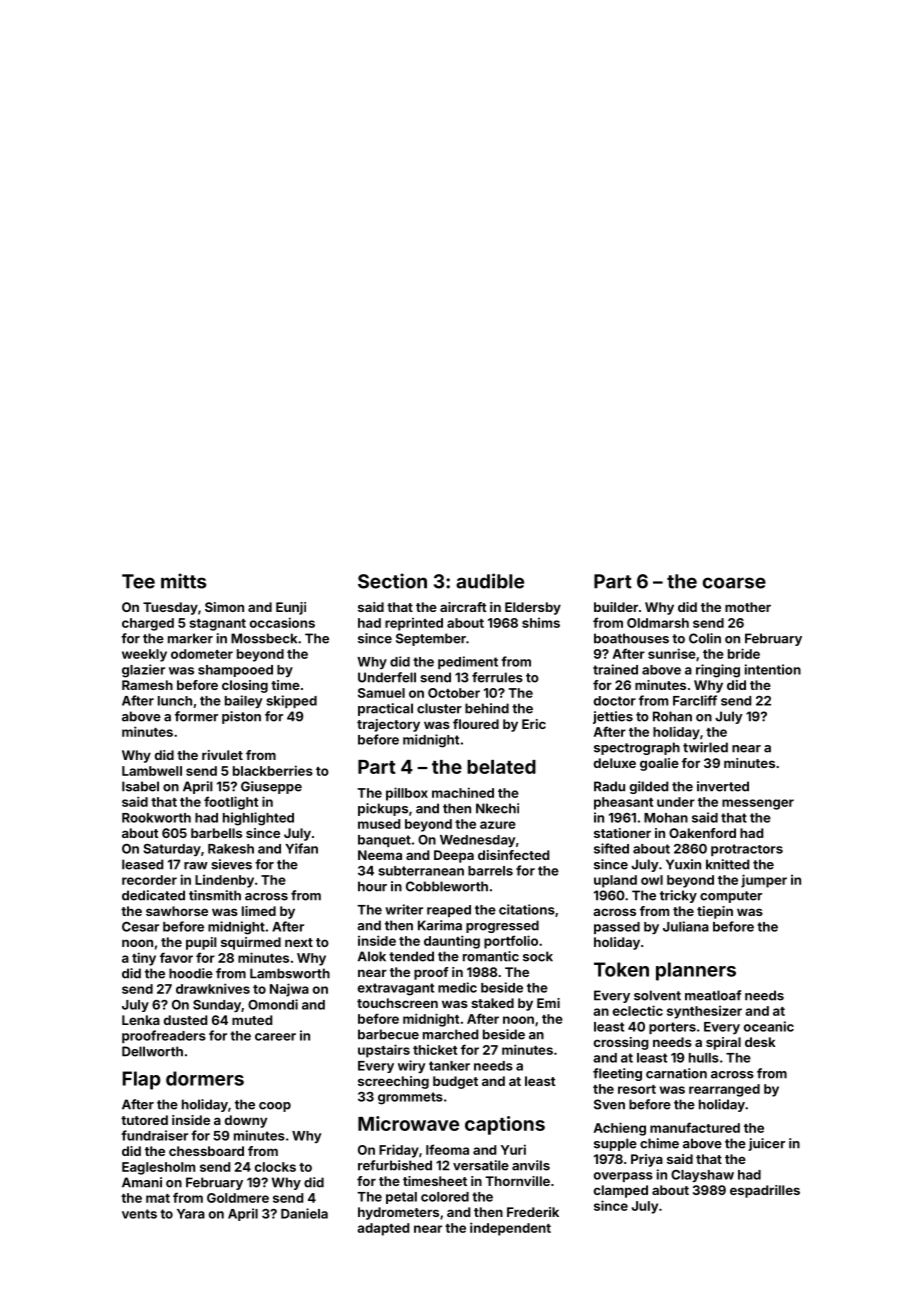 This image has height=1308, width=924. Describe the element at coordinates (497, 677) in the image. I see `ferrules` at that location.
